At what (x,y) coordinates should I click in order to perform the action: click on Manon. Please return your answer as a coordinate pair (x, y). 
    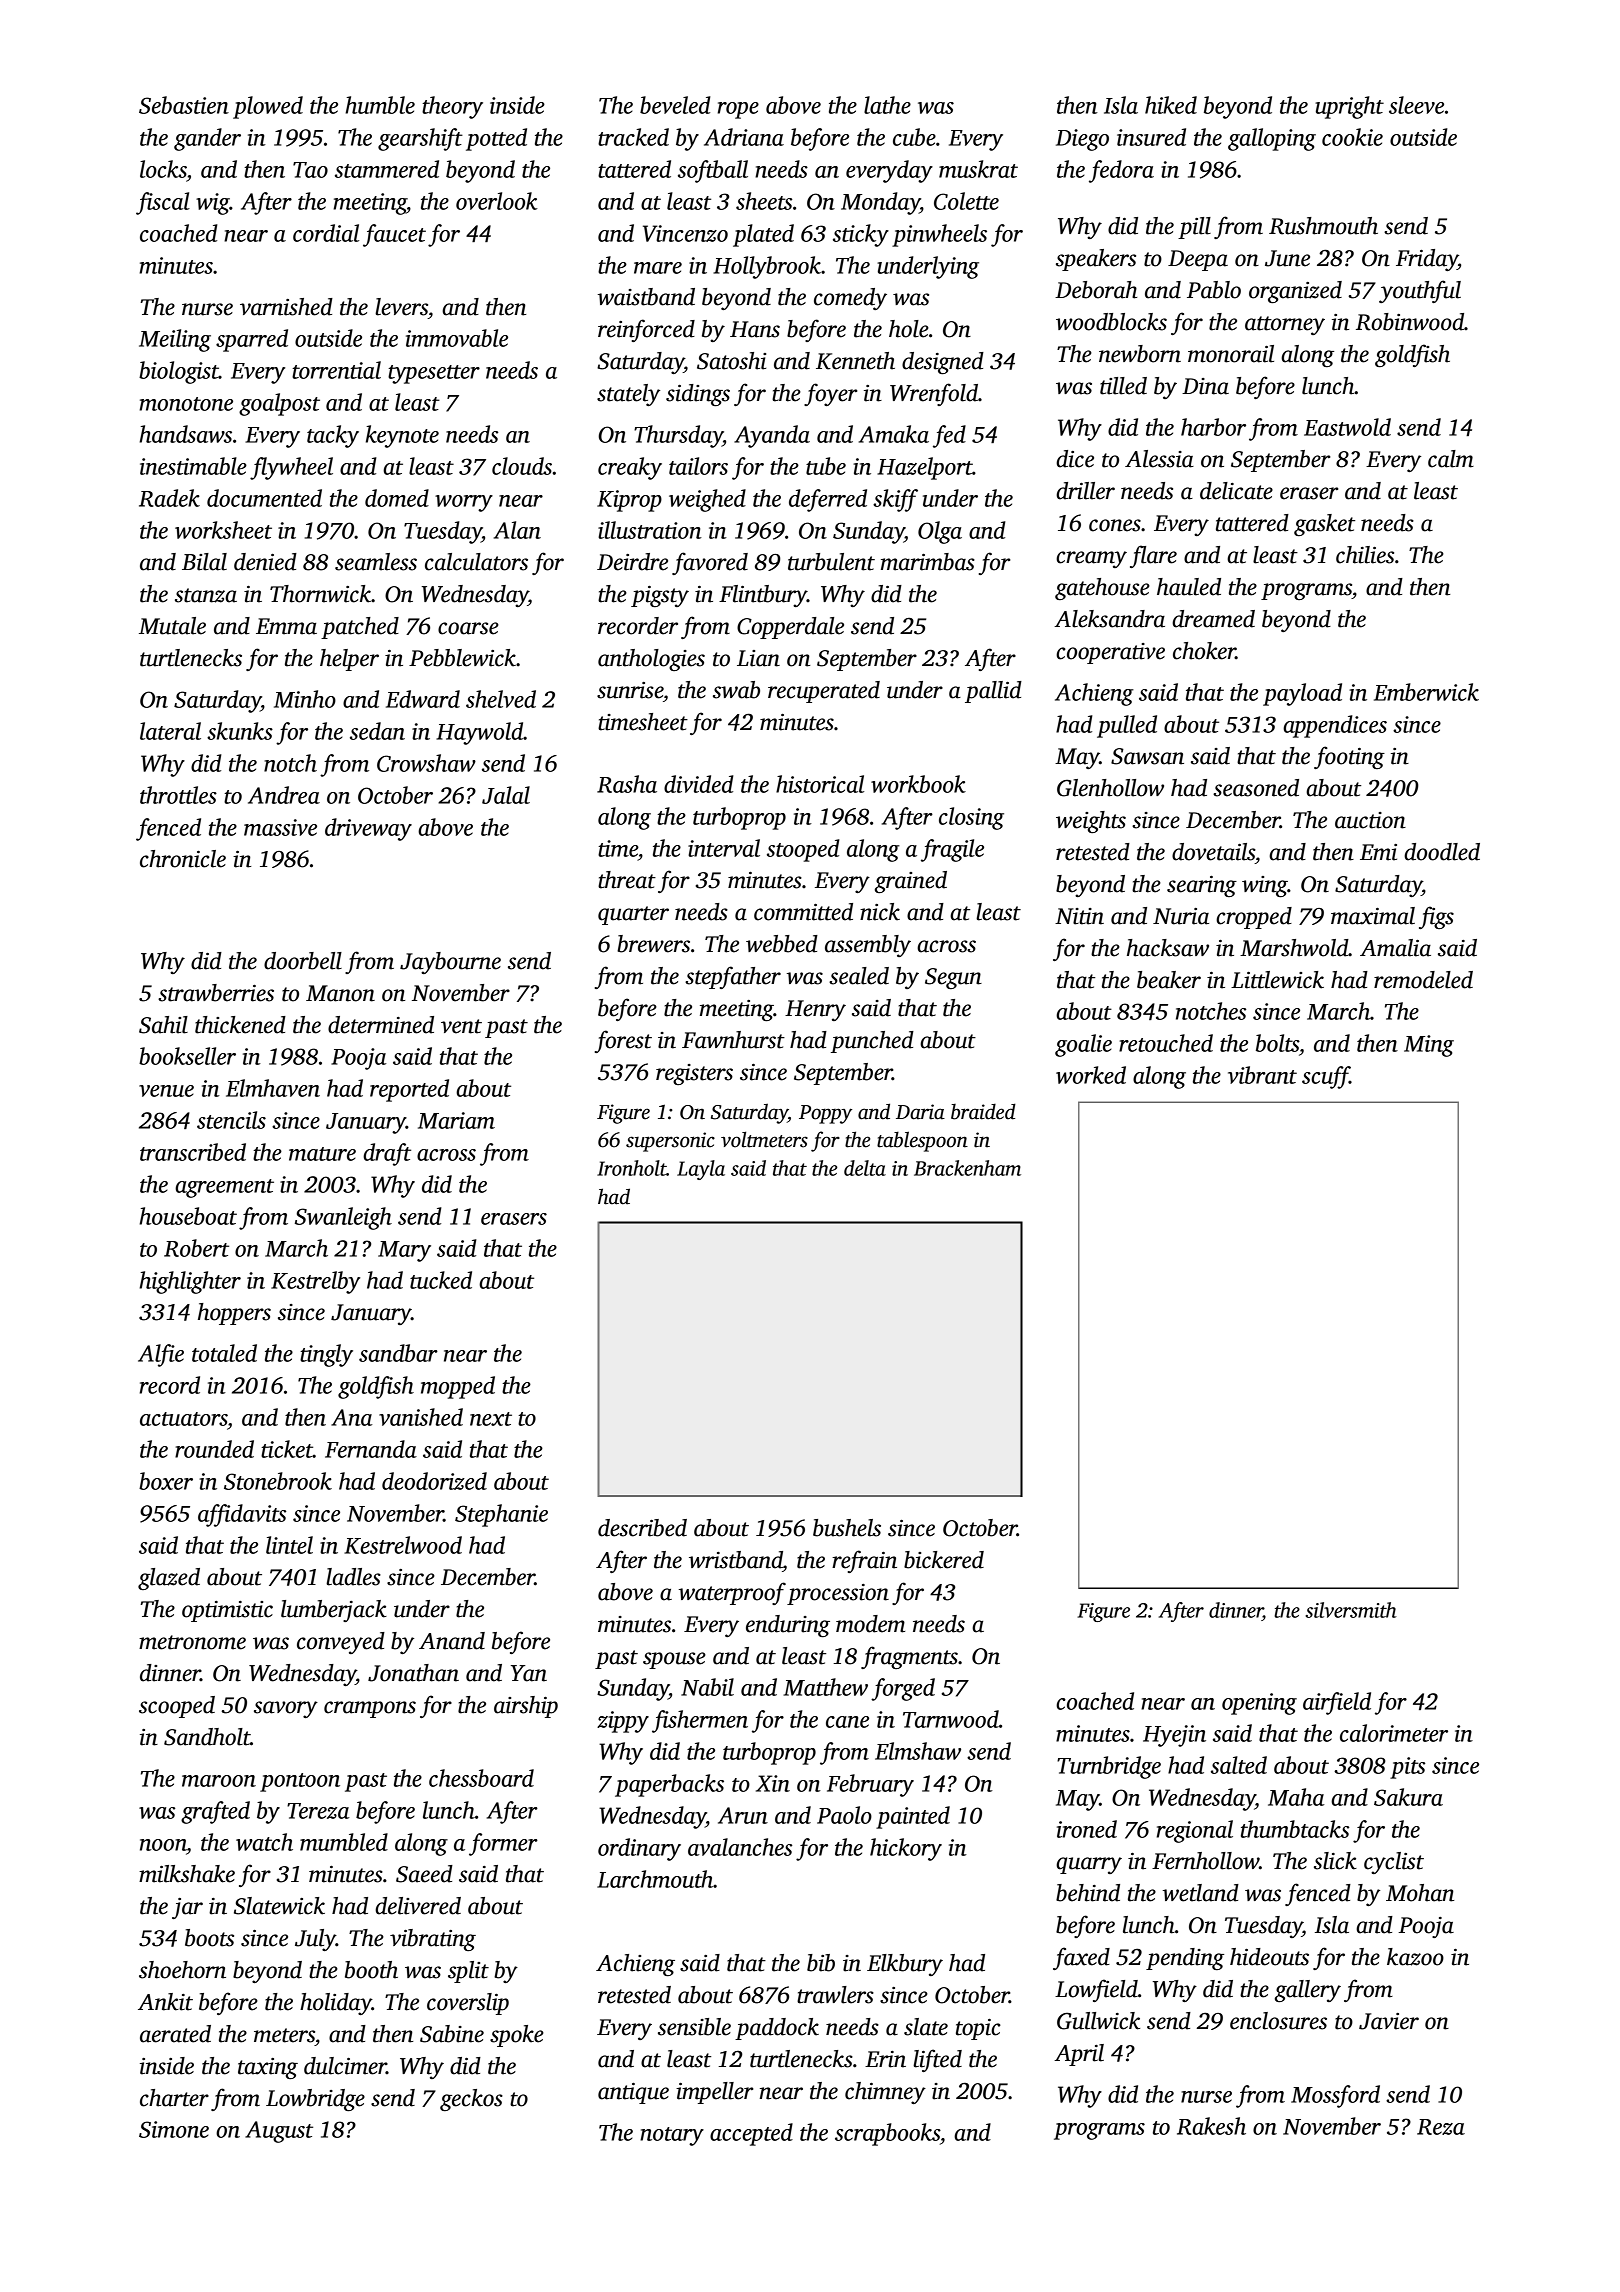
    Looking at the image, I should click on (340, 993).
